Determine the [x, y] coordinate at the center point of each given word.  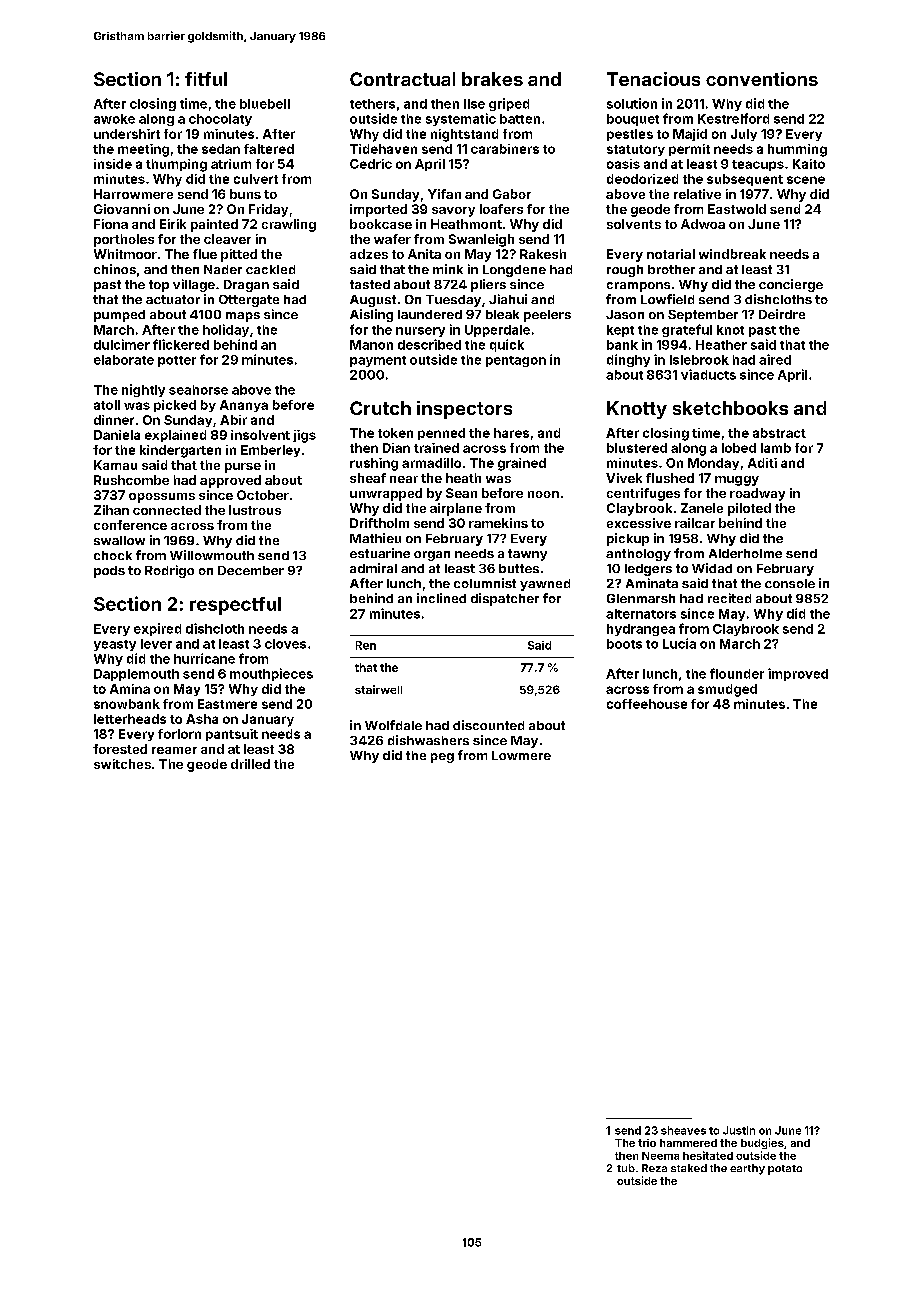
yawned [545, 585]
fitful [206, 79]
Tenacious [653, 79]
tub [626, 1168]
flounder [737, 673]
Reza [654, 1168]
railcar [695, 523]
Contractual [402, 79]
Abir [233, 420]
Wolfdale [393, 725]
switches [122, 764]
